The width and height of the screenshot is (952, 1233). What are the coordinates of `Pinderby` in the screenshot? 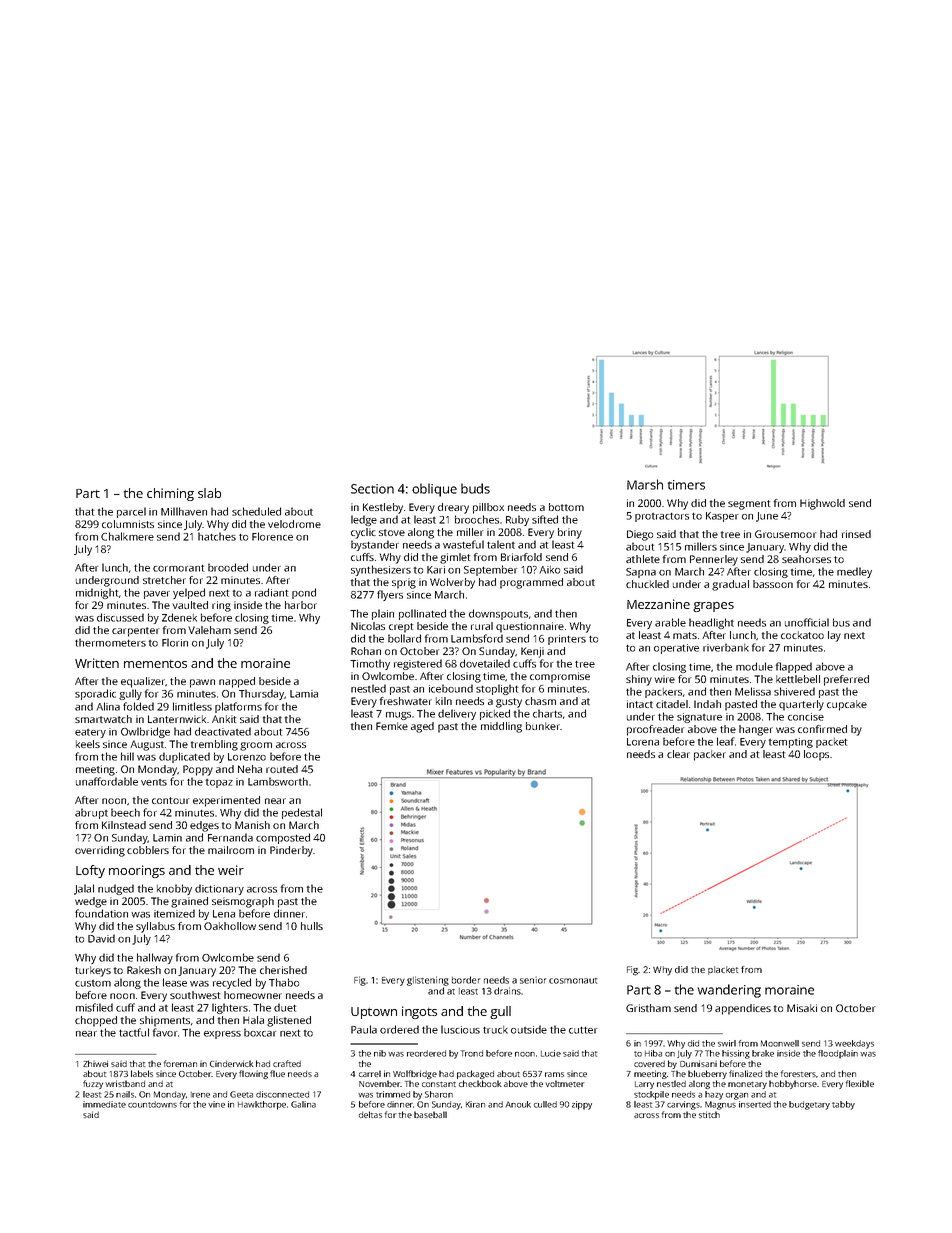 It's located at (291, 851).
